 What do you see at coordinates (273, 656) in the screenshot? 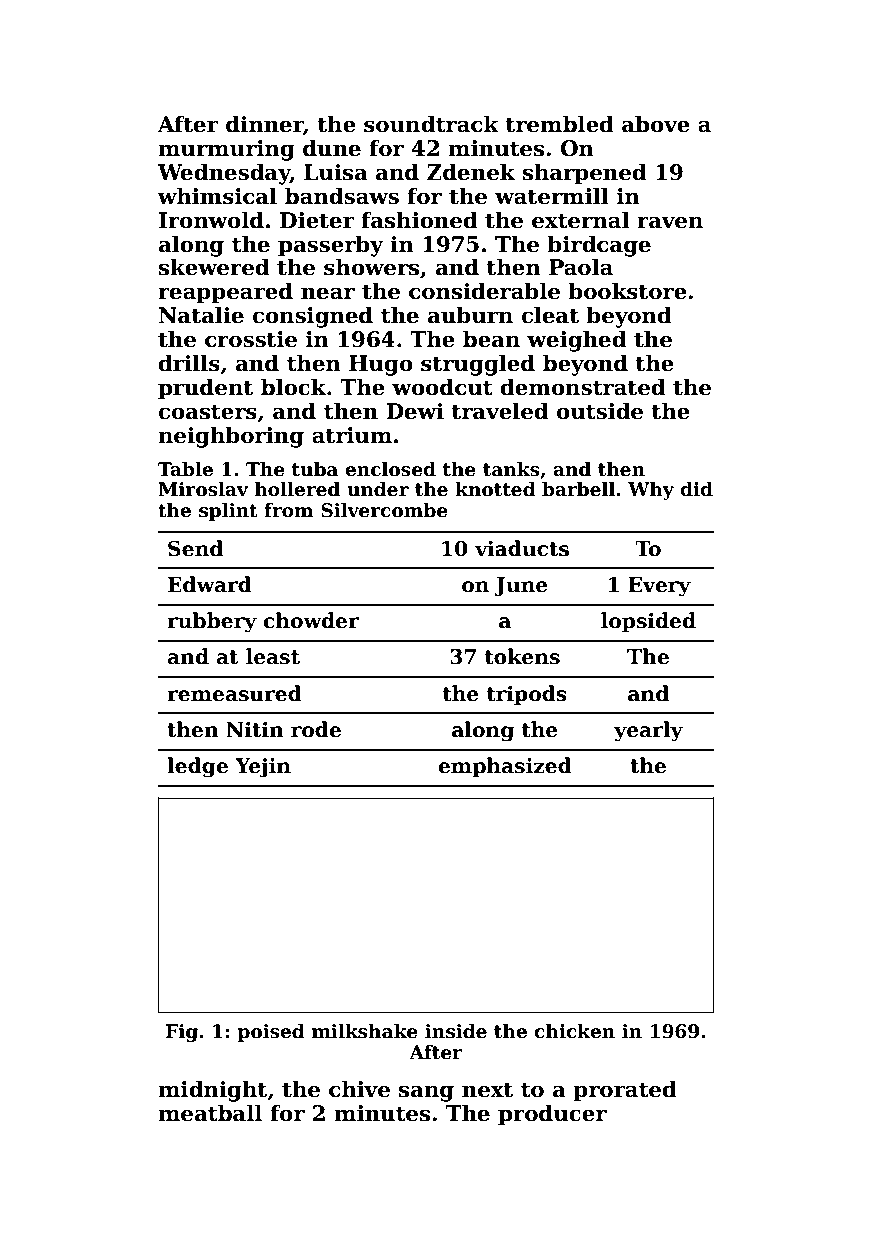
I see `least` at bounding box center [273, 656].
